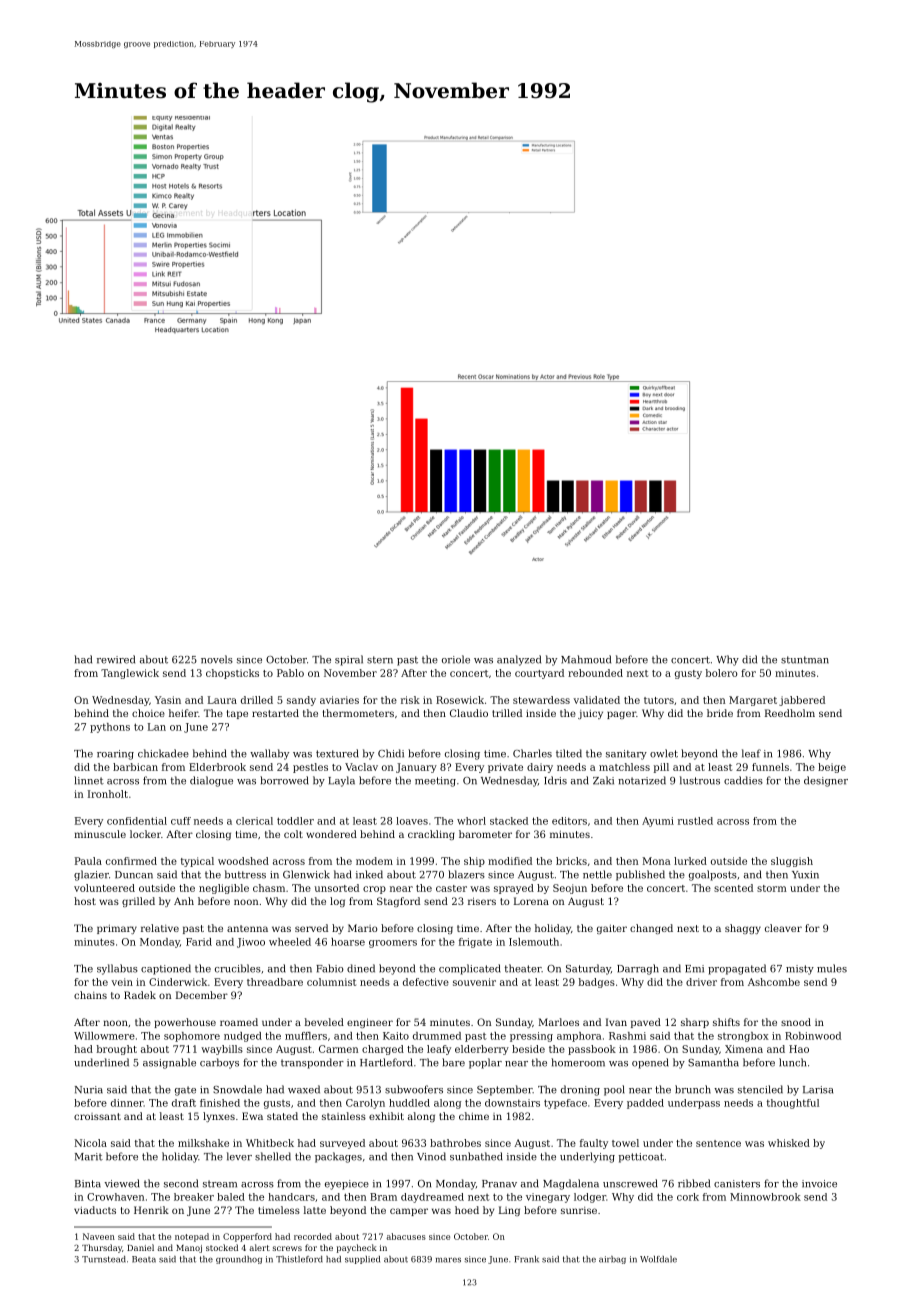 This document has height=1308, width=924. Describe the element at coordinates (789, 1143) in the document. I see `whisked` at that location.
